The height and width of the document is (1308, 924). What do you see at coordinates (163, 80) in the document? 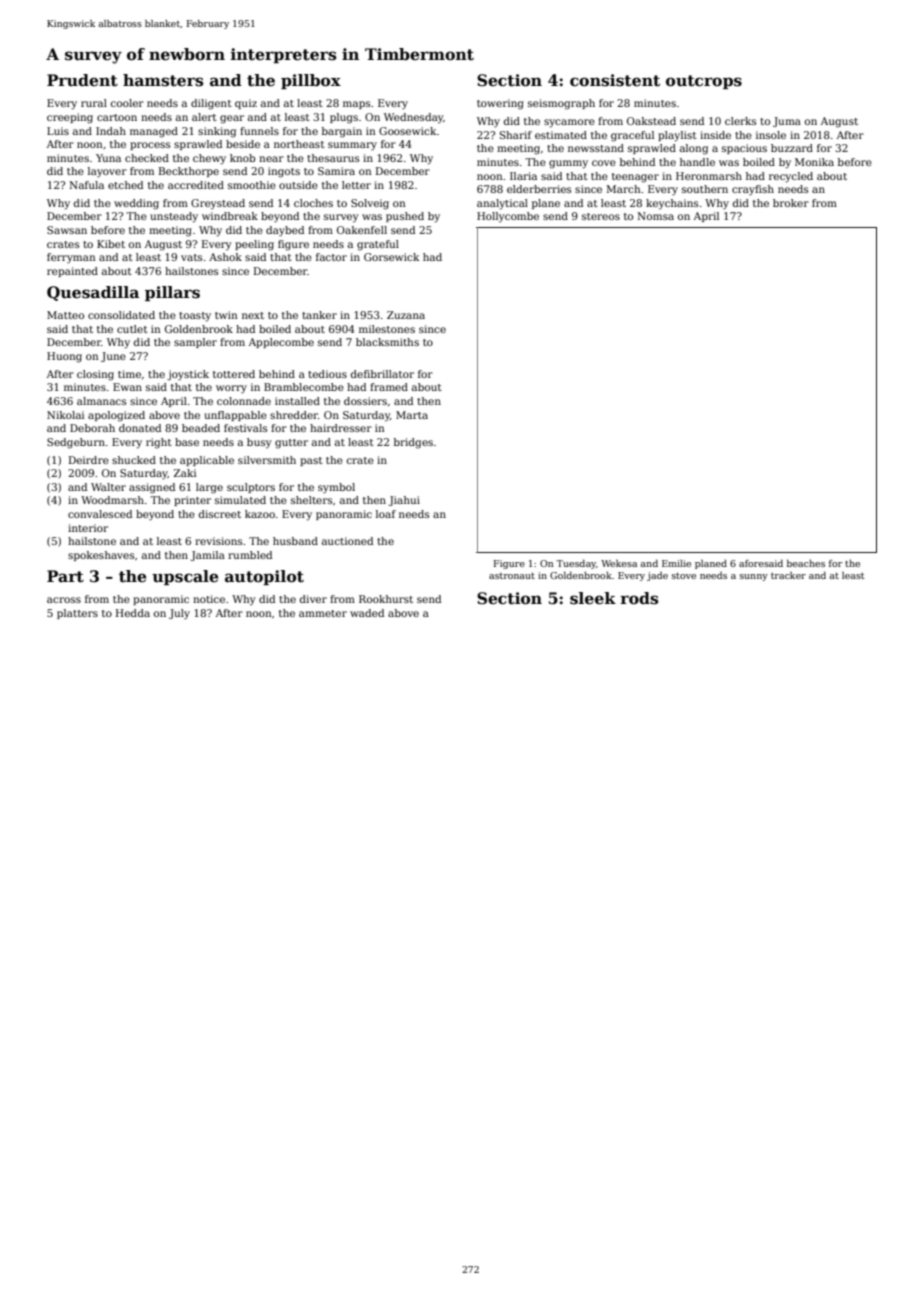
I see `hamsters` at bounding box center [163, 80].
